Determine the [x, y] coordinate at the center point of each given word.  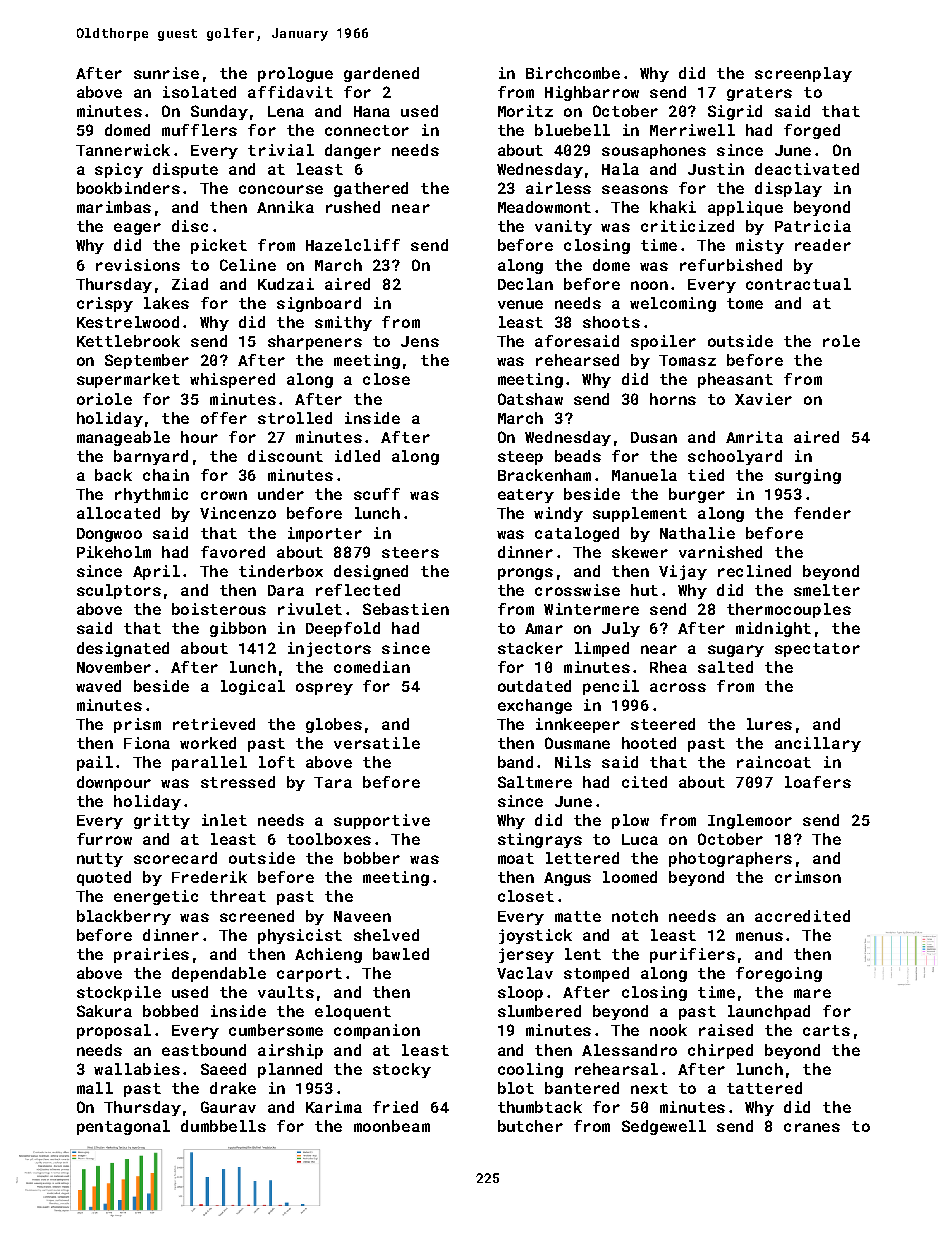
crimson [808, 877]
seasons [635, 189]
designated [123, 649]
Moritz [525, 111]
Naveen [362, 916]
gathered [371, 189]
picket [219, 246]
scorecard [175, 858]
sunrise [166, 73]
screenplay [803, 74]
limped [602, 649]
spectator [817, 650]
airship [290, 1051]
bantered [582, 1088]
